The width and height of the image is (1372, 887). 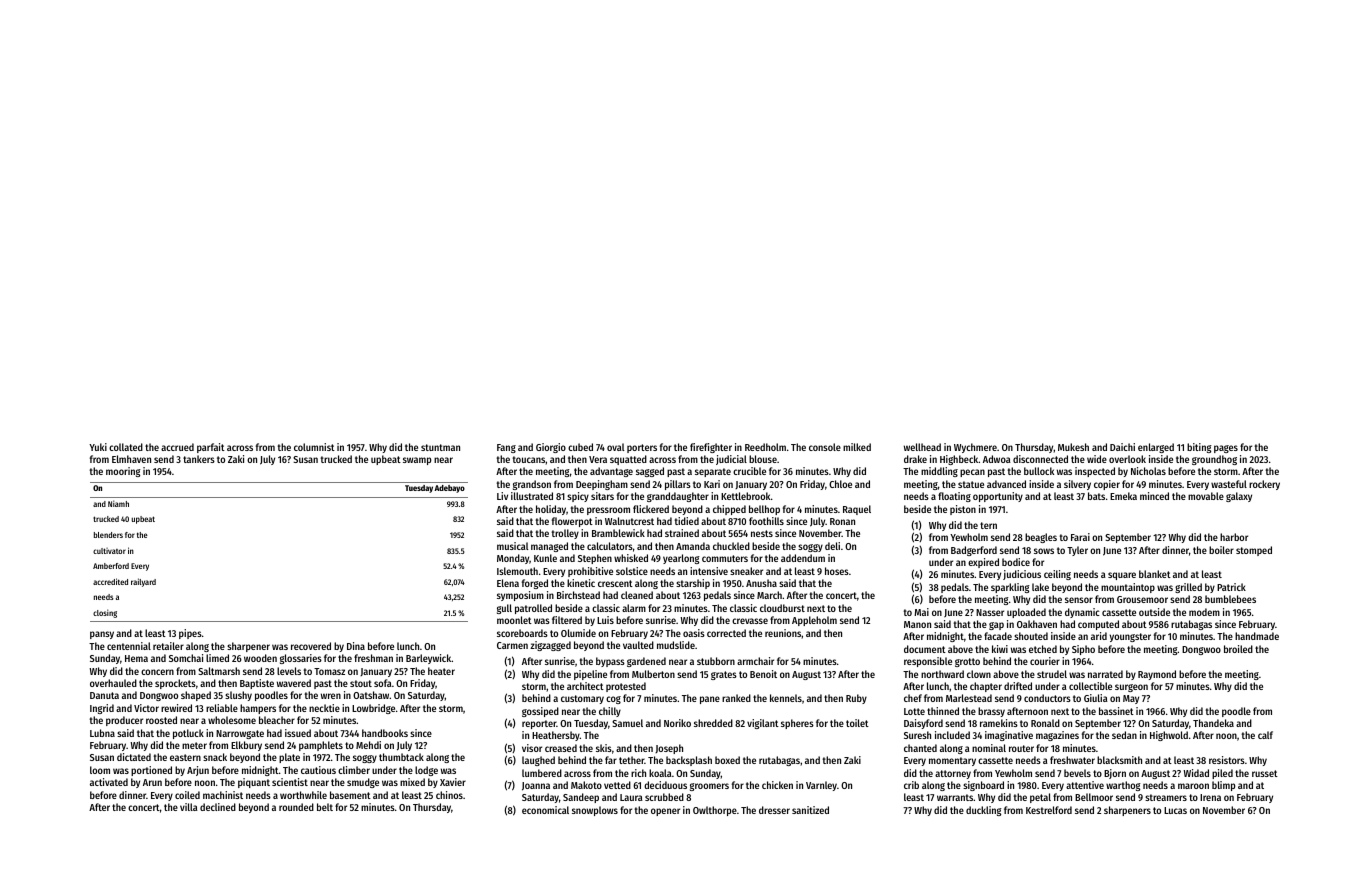 What do you see at coordinates (665, 812) in the image?
I see `opener` at bounding box center [665, 812].
